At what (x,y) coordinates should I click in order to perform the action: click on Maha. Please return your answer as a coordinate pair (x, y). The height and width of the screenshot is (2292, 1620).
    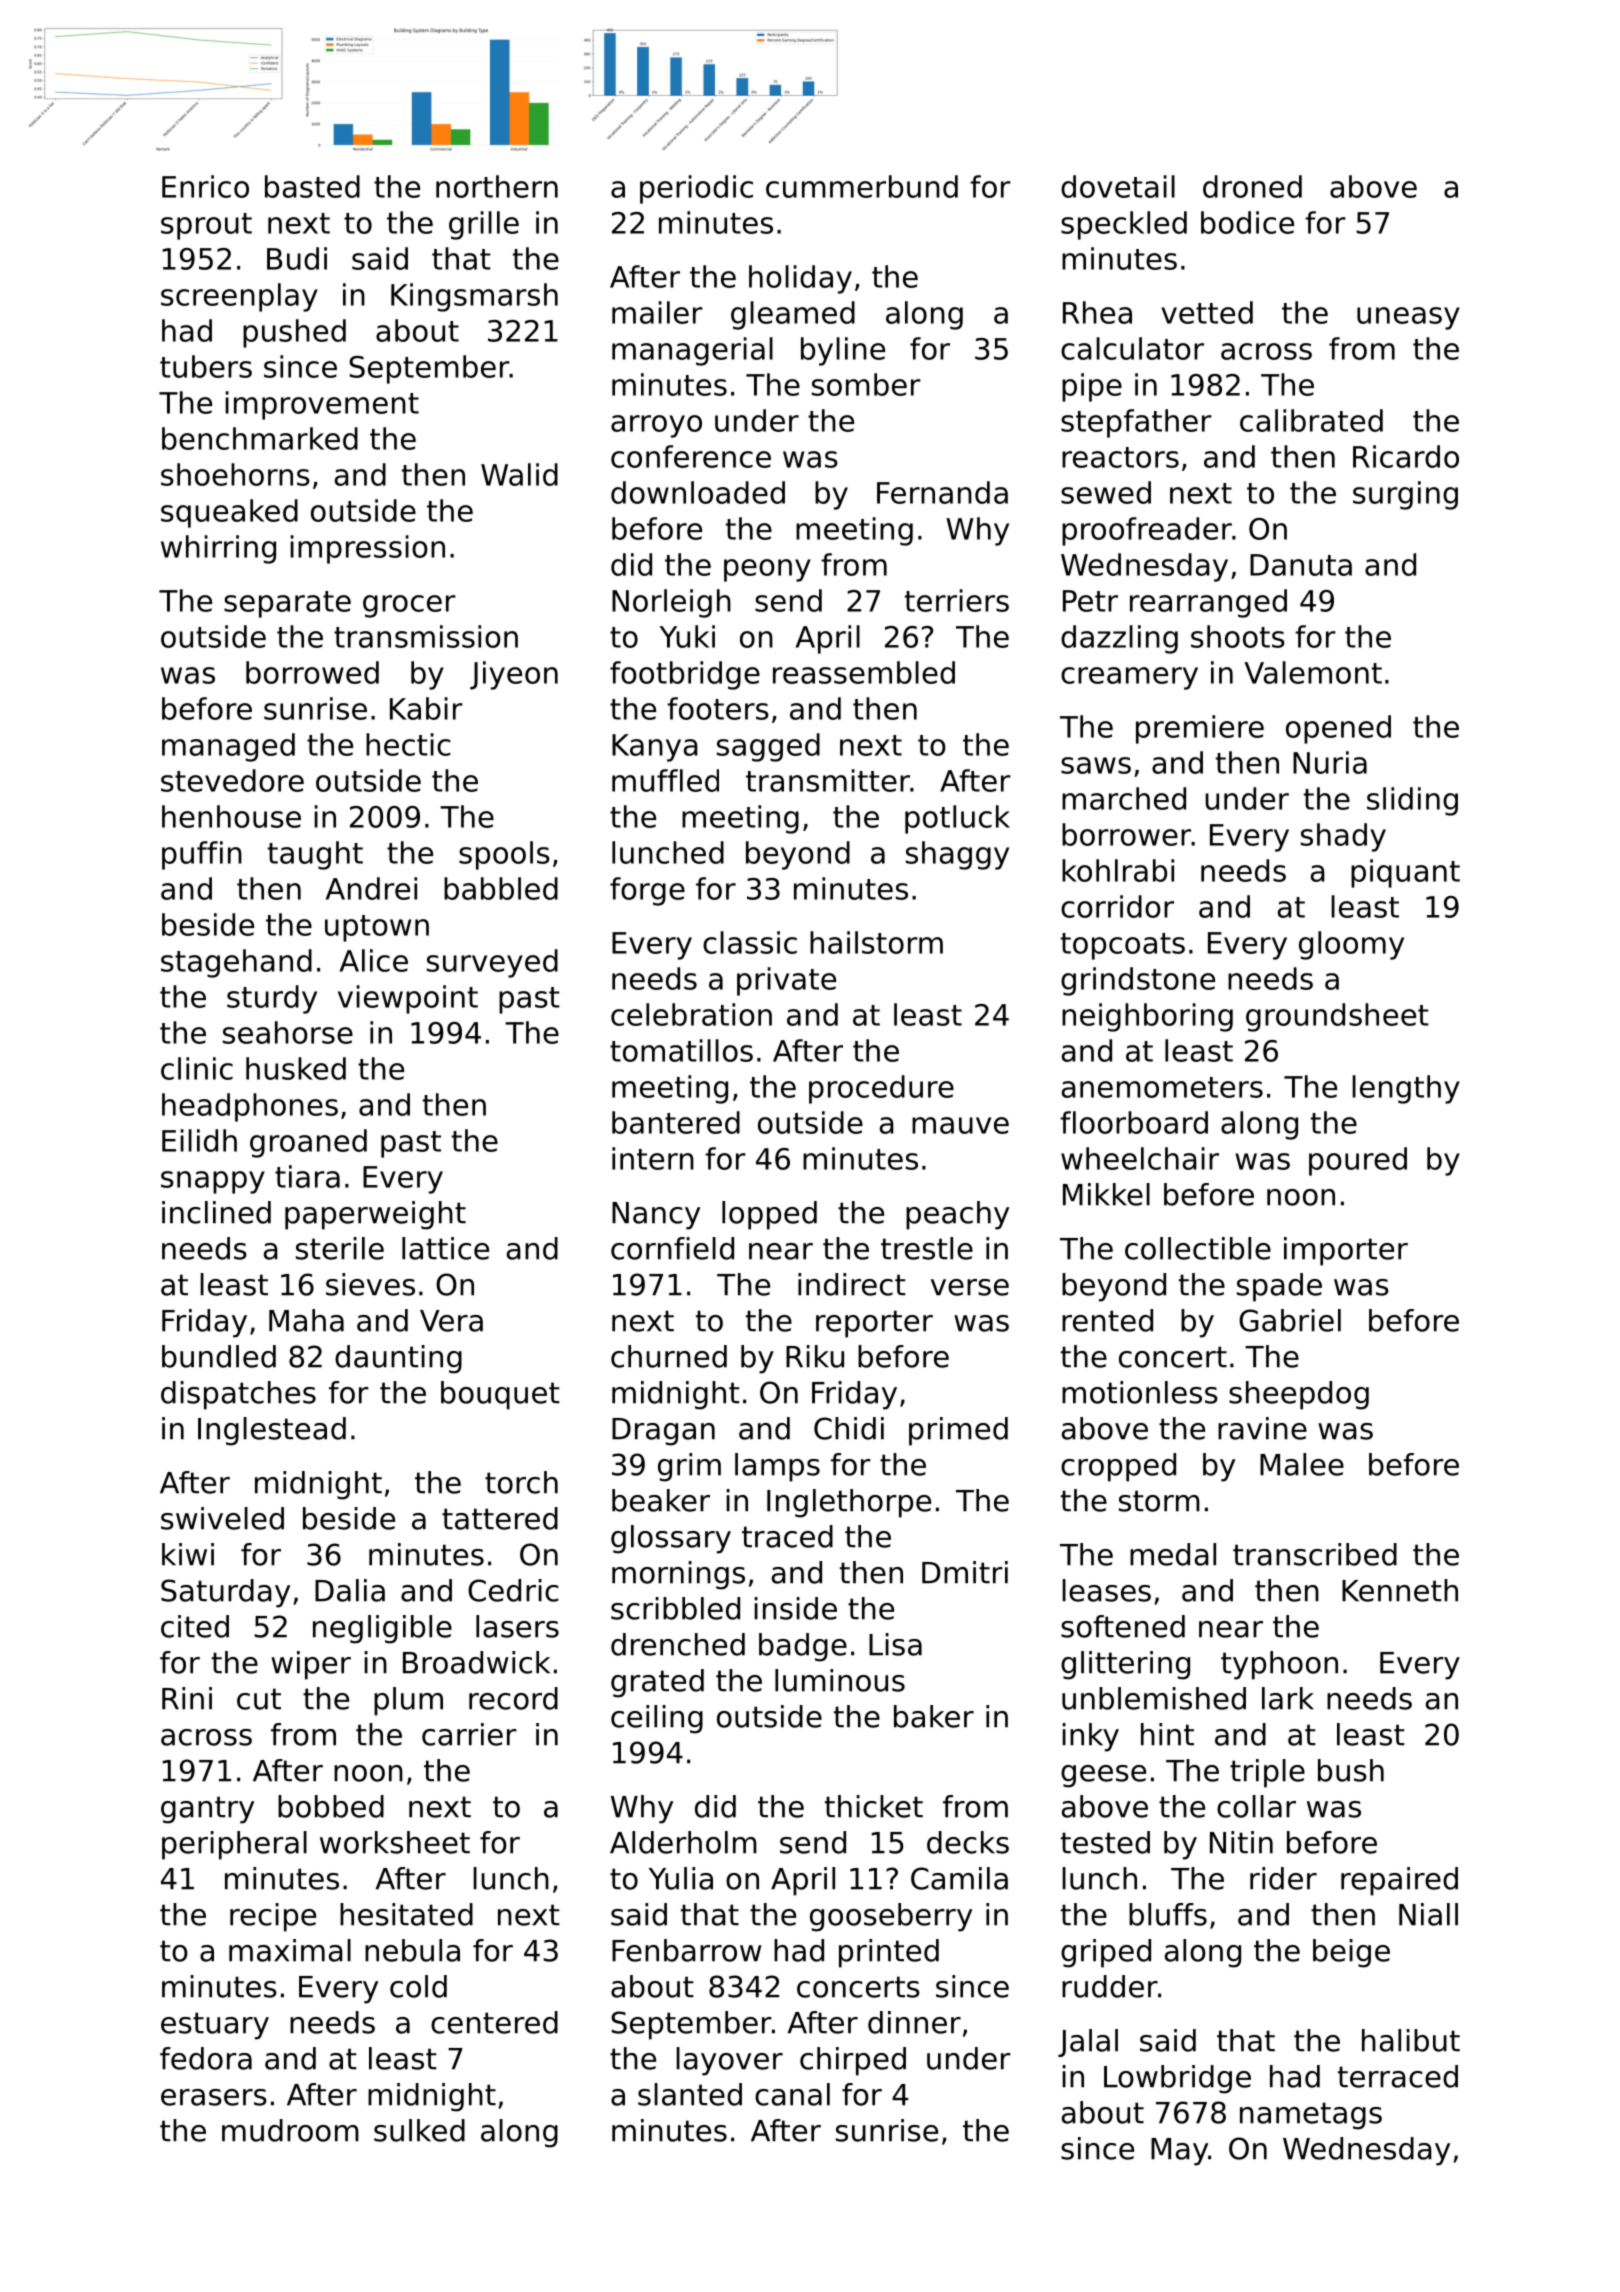
    Looking at the image, I should click on (306, 1320).
